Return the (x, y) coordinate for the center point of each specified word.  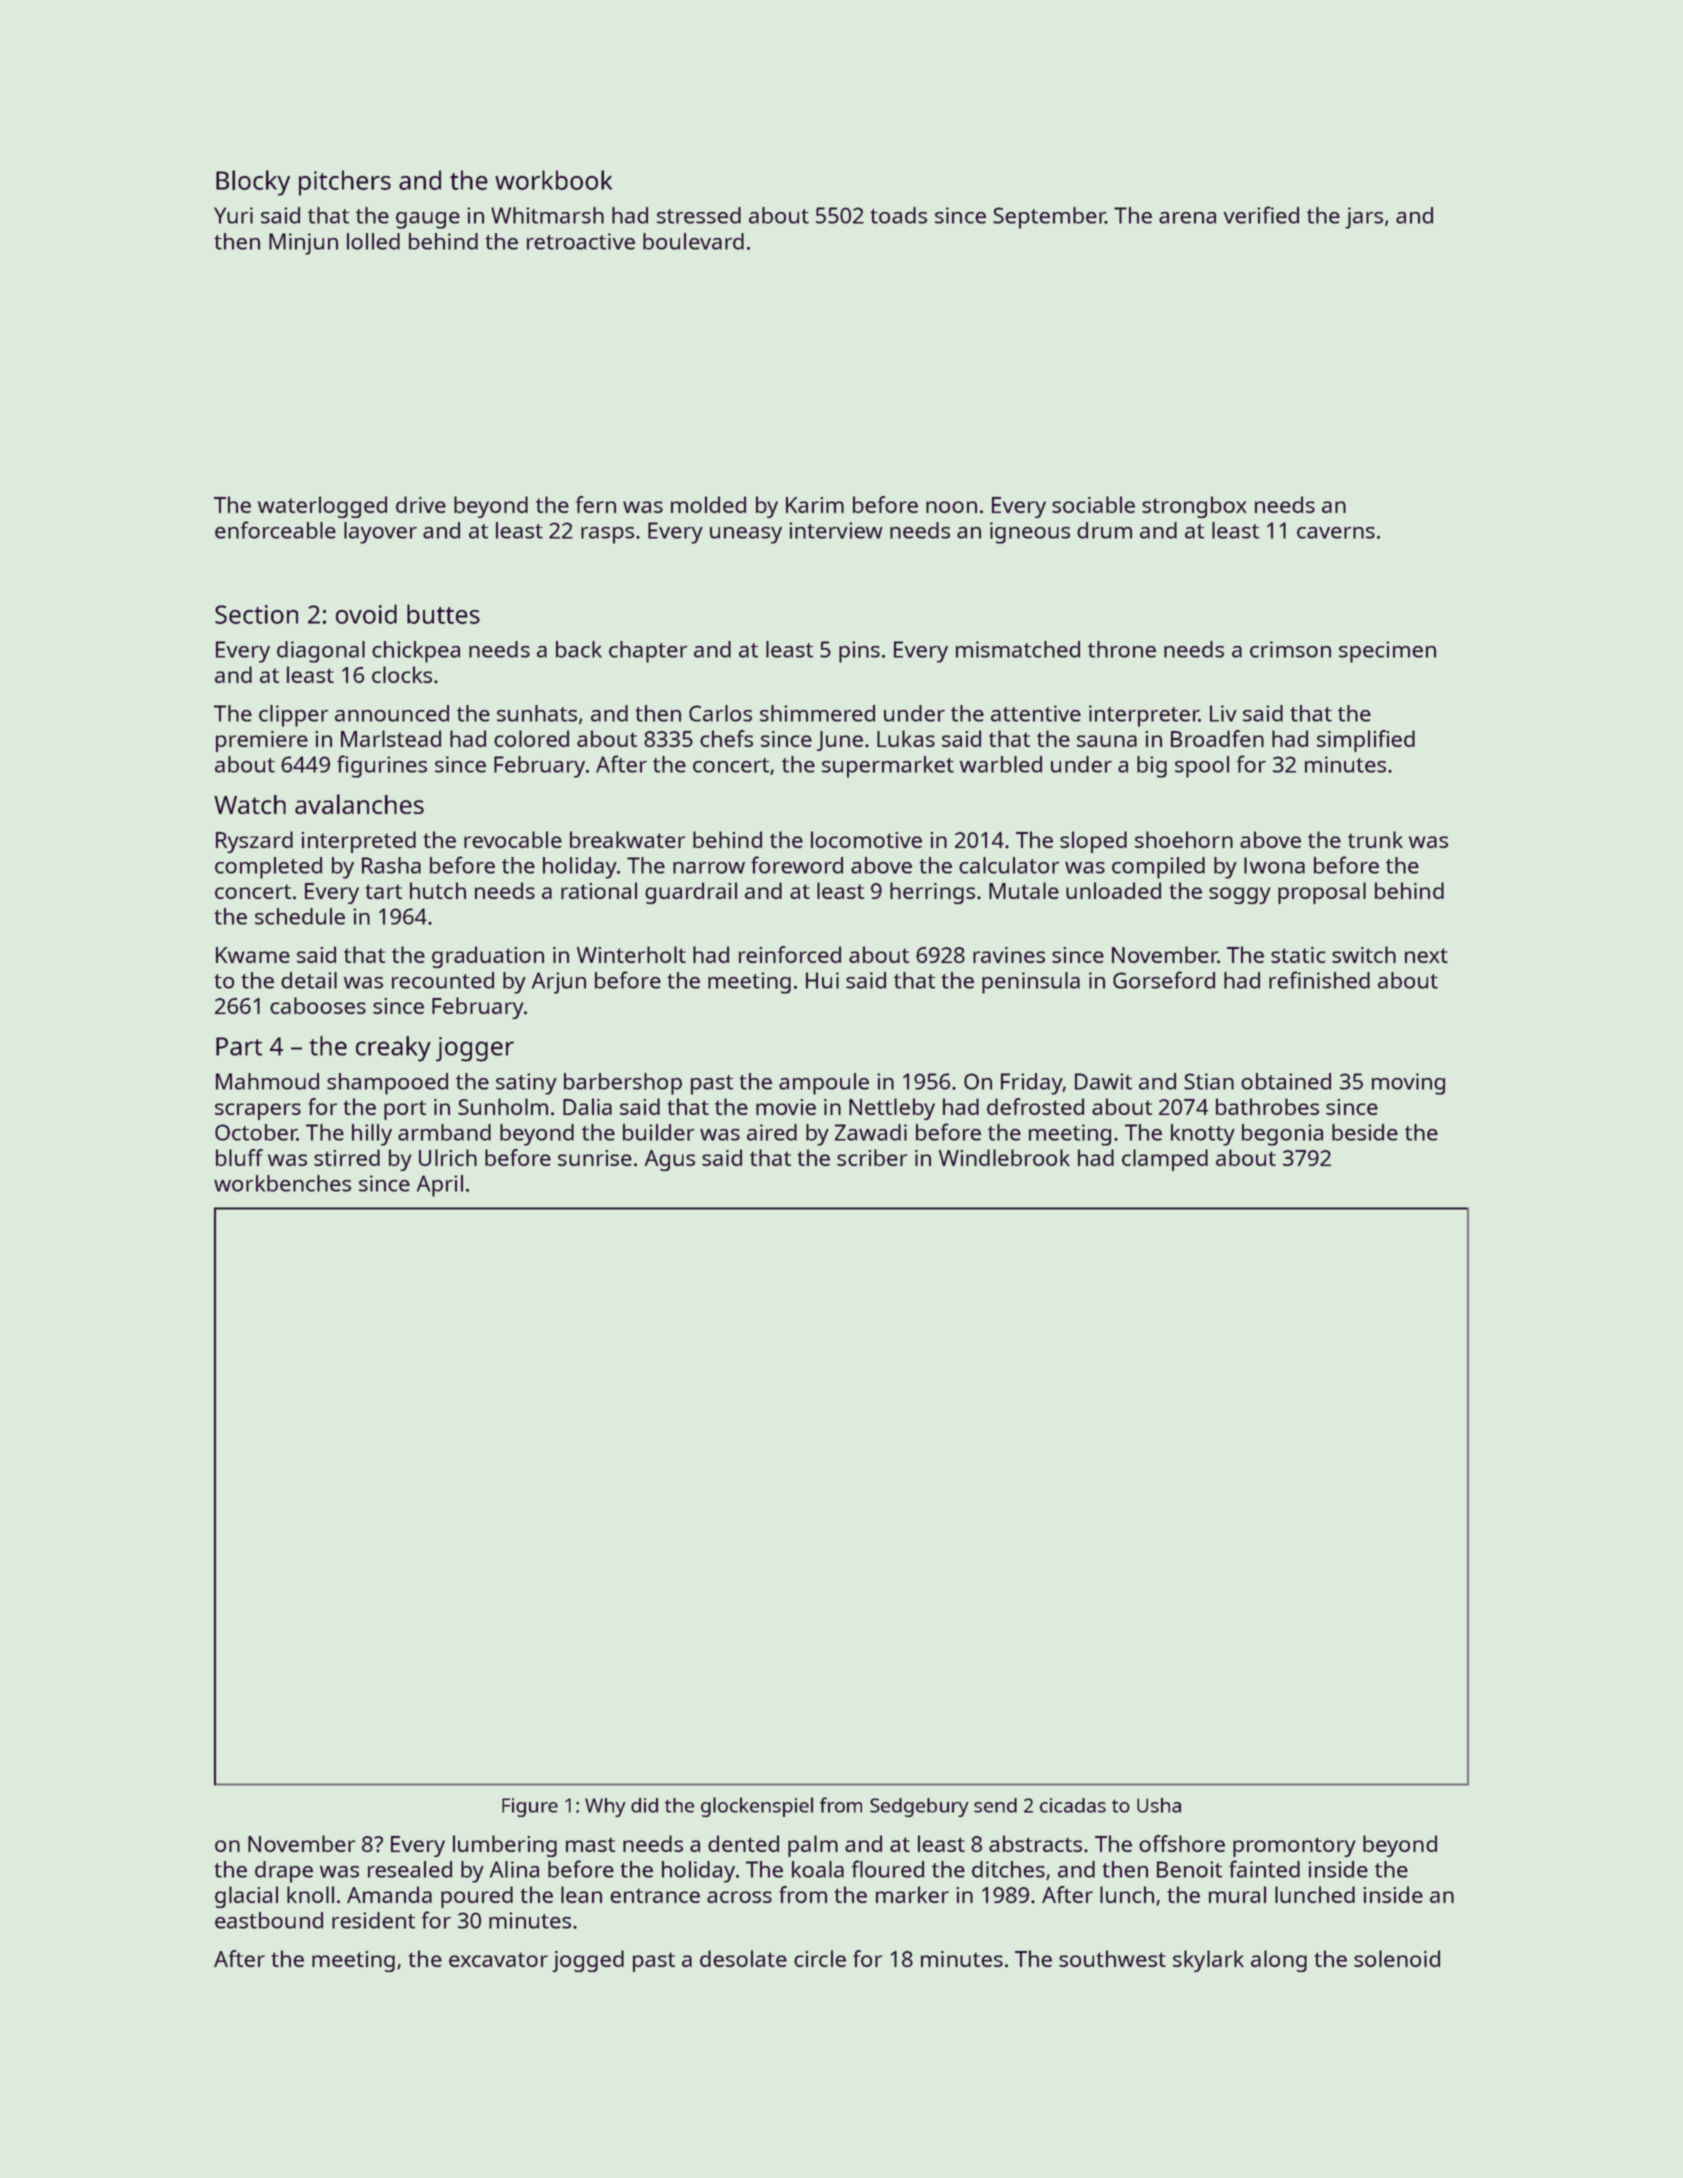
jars (1364, 218)
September (1049, 218)
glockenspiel (757, 1807)
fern (596, 504)
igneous (1030, 533)
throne (1122, 649)
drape (284, 1872)
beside (1365, 1132)
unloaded (1113, 890)
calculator (1009, 865)
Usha (1159, 1805)
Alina (514, 1869)
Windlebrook (1004, 1157)
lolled (373, 241)
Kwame (253, 955)
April (440, 1186)
